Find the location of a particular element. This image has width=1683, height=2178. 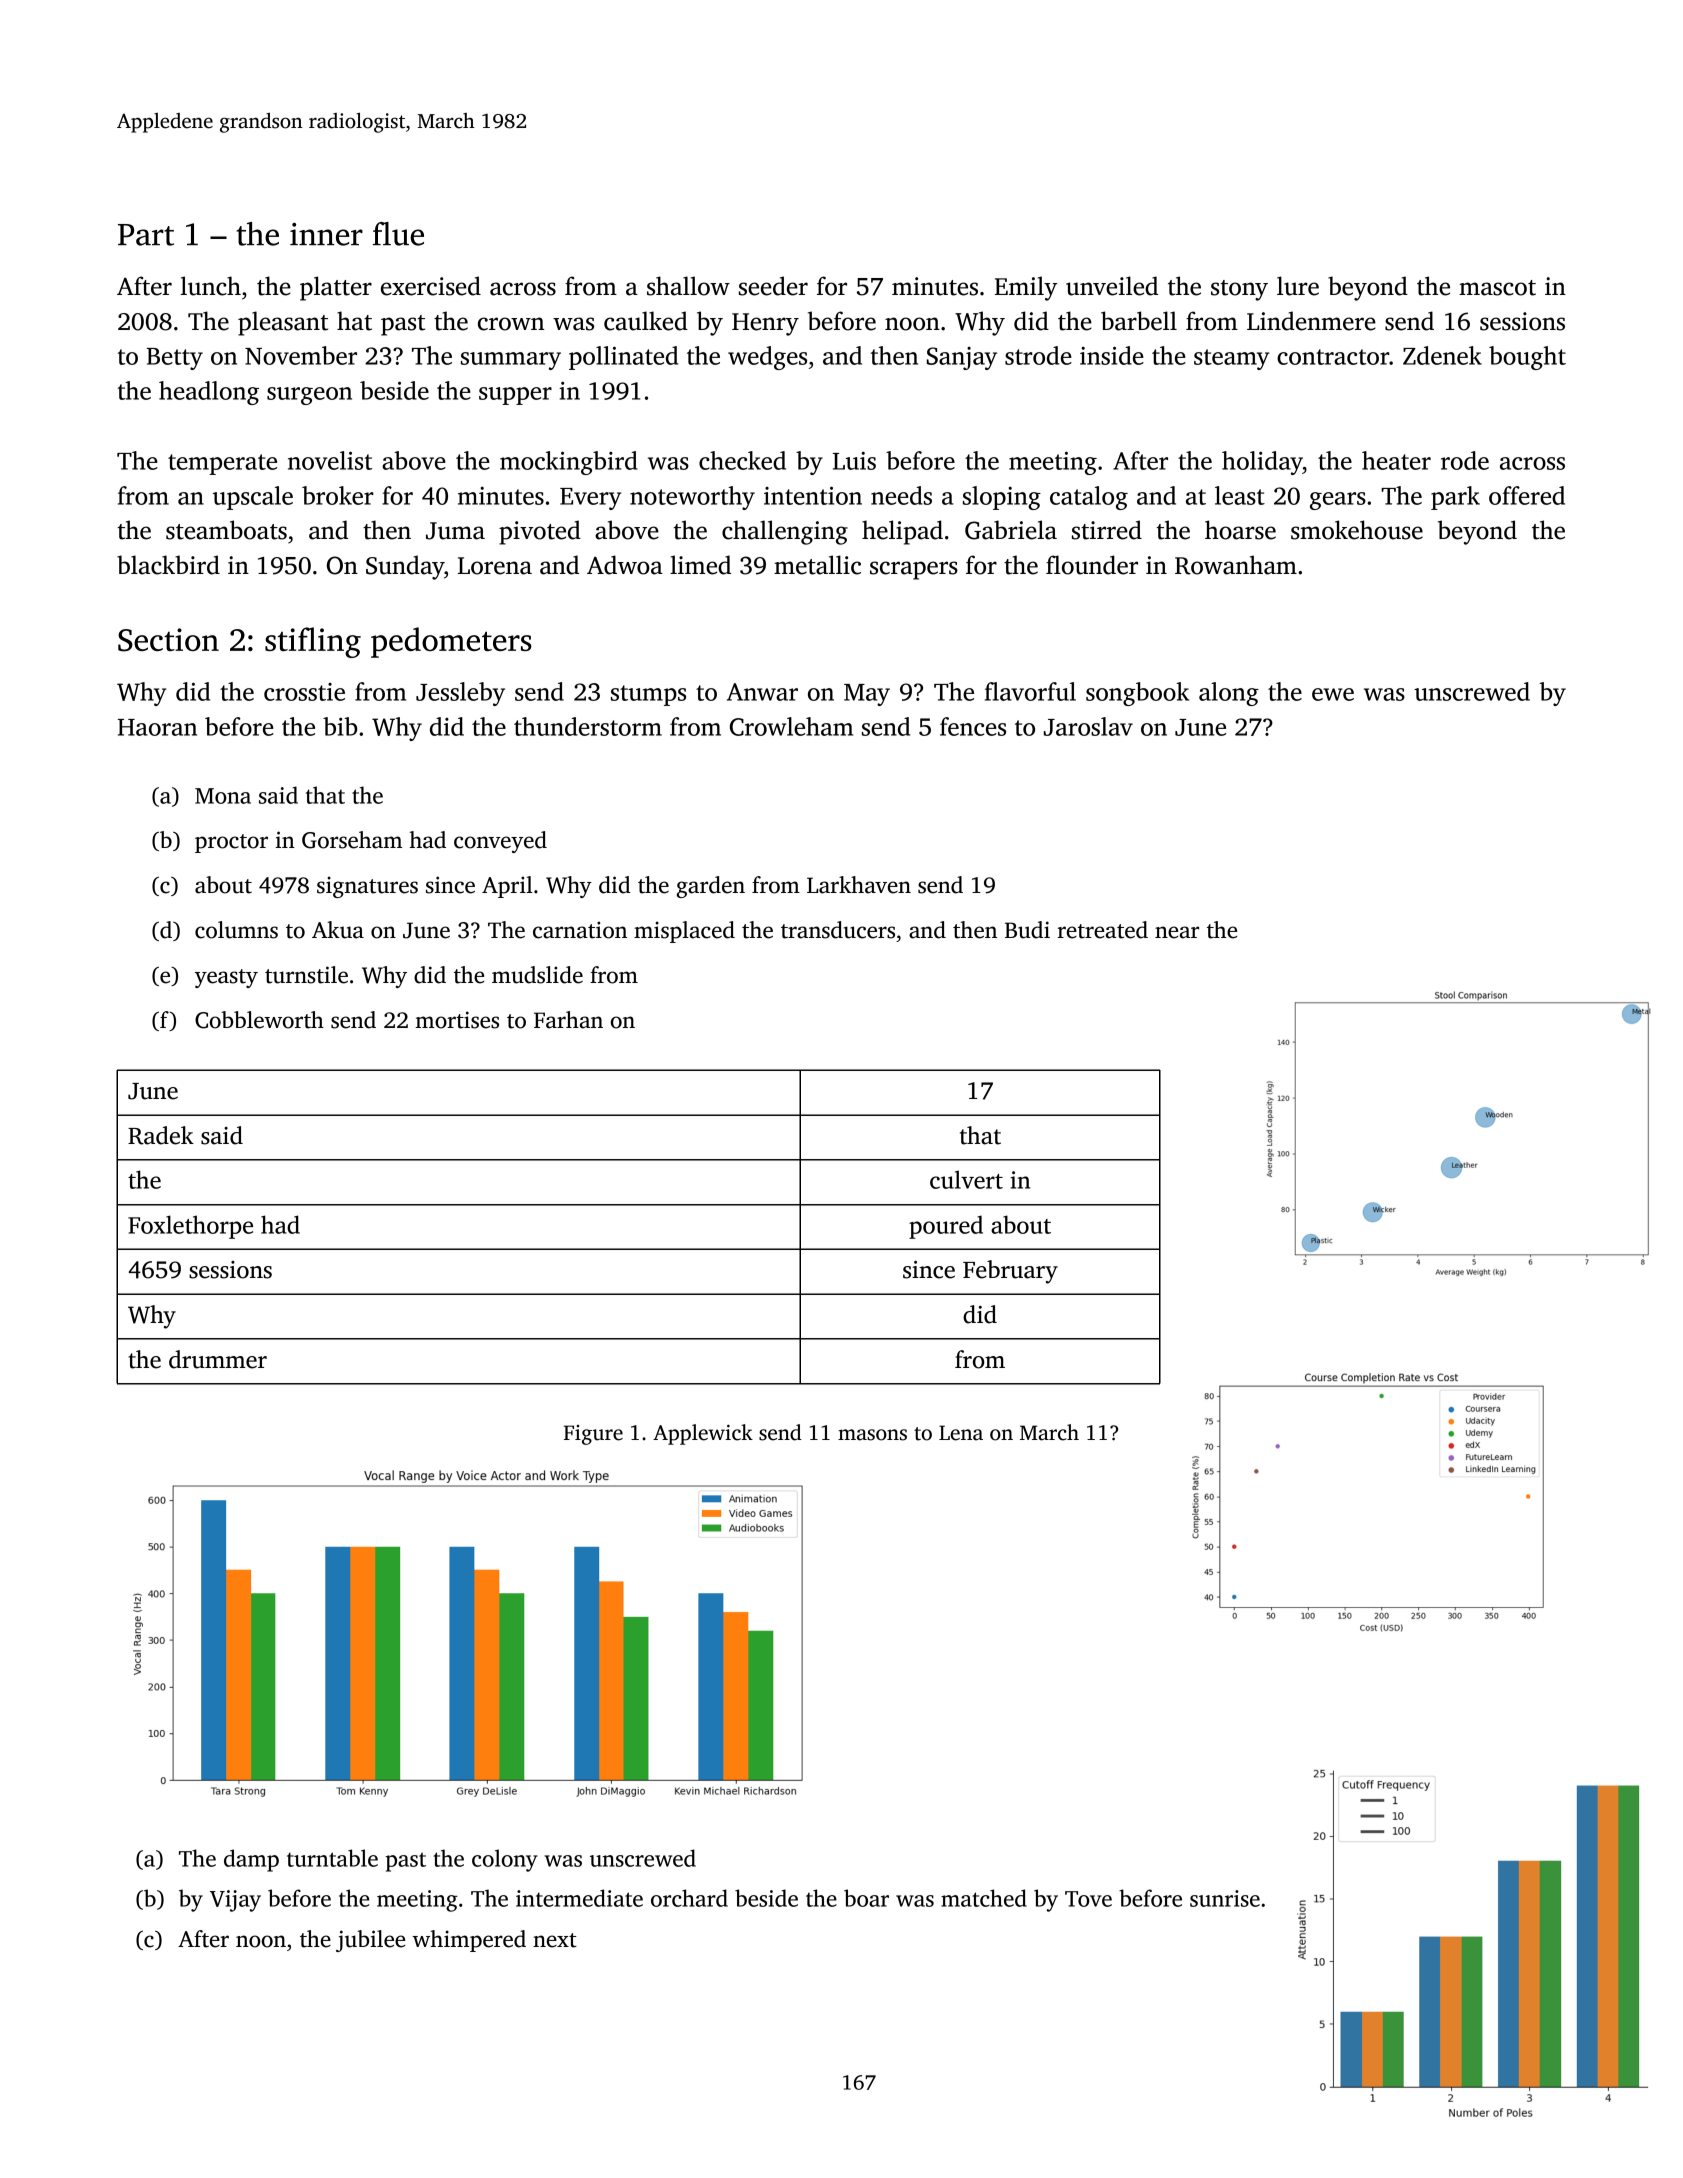

near is located at coordinates (1177, 932).
